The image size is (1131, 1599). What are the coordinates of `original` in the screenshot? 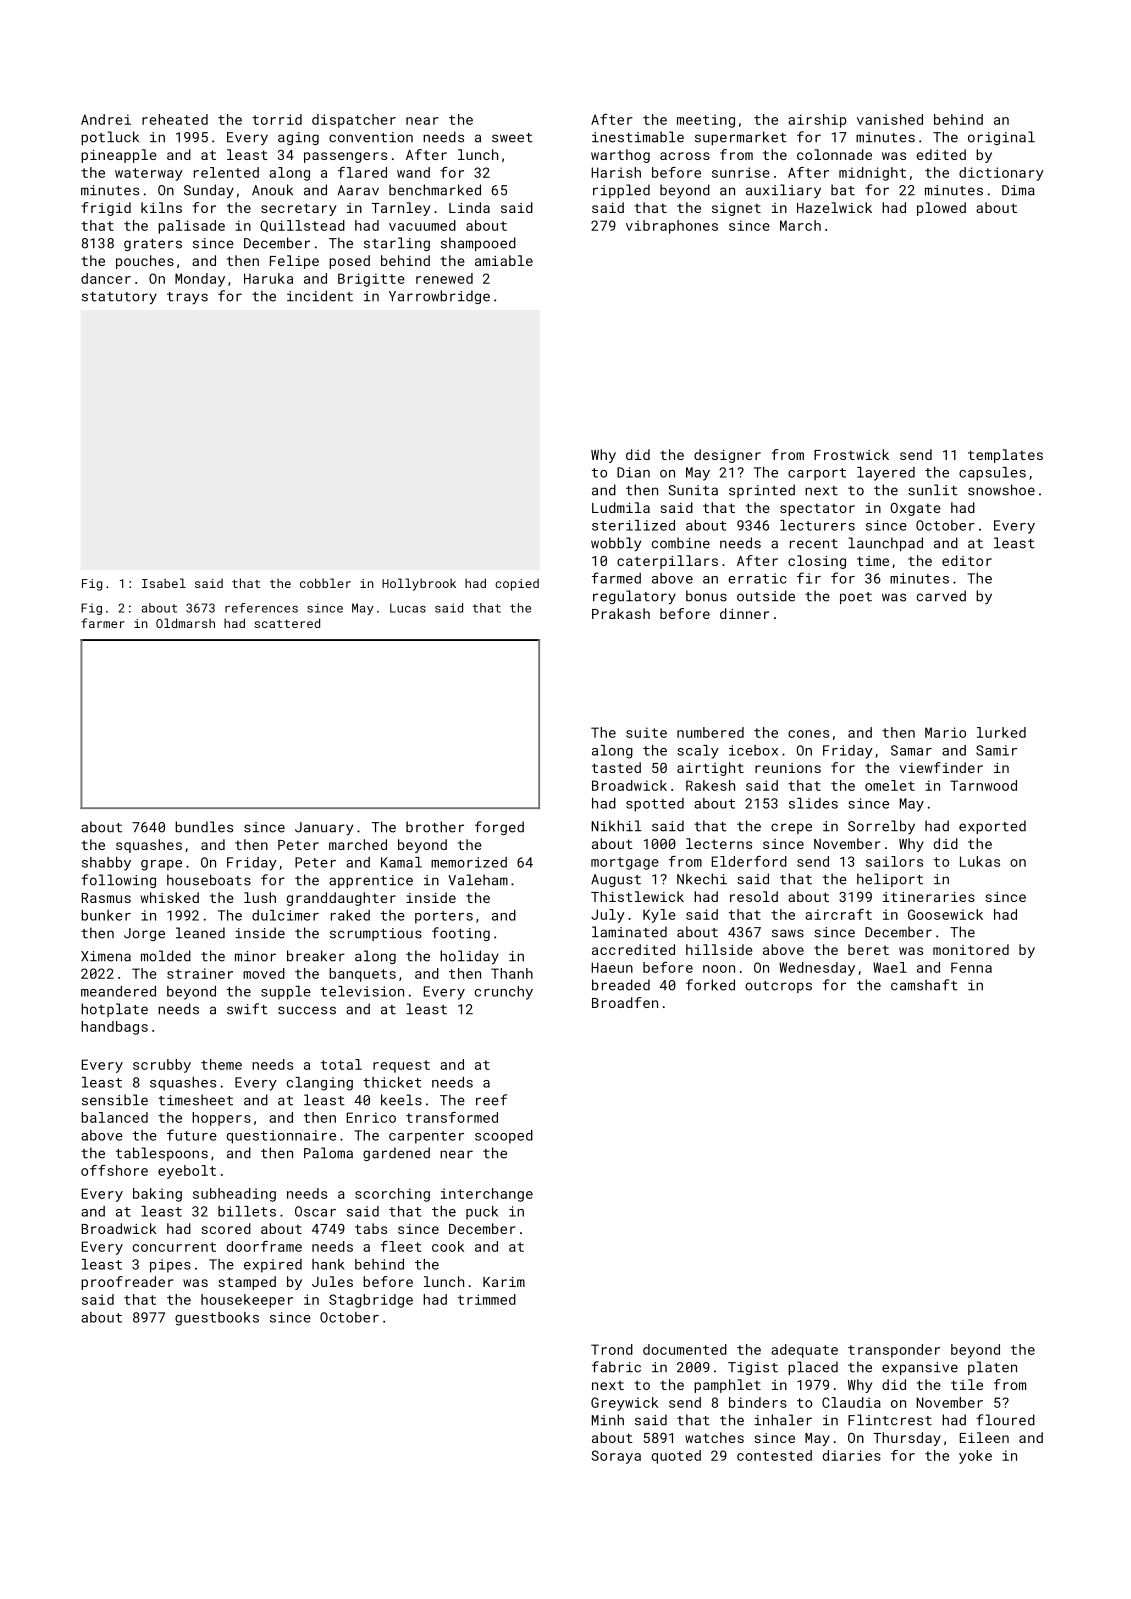 It's located at (1001, 138).
